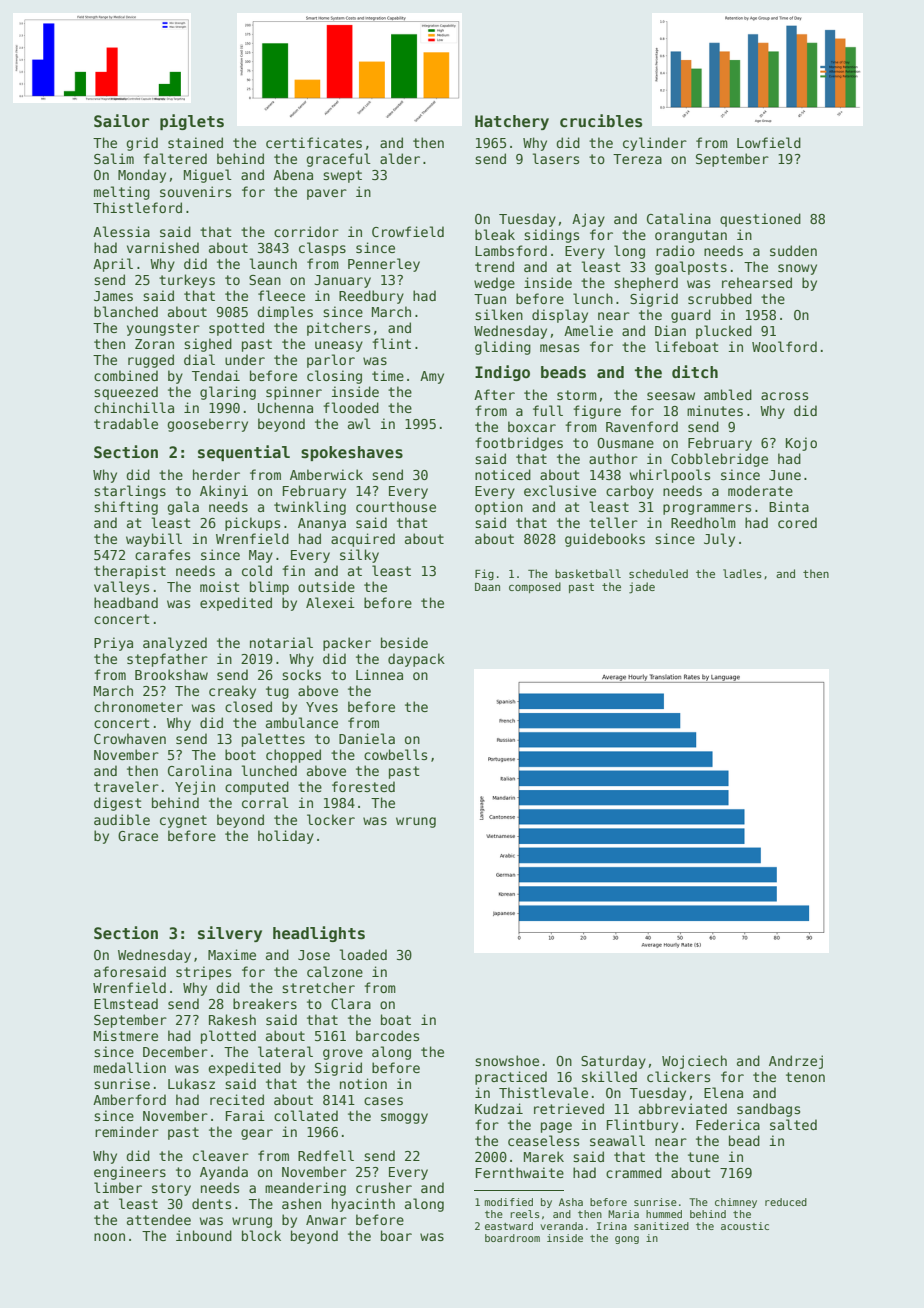 Image resolution: width=924 pixels, height=1308 pixels. What do you see at coordinates (404, 642) in the image?
I see `beside` at bounding box center [404, 642].
